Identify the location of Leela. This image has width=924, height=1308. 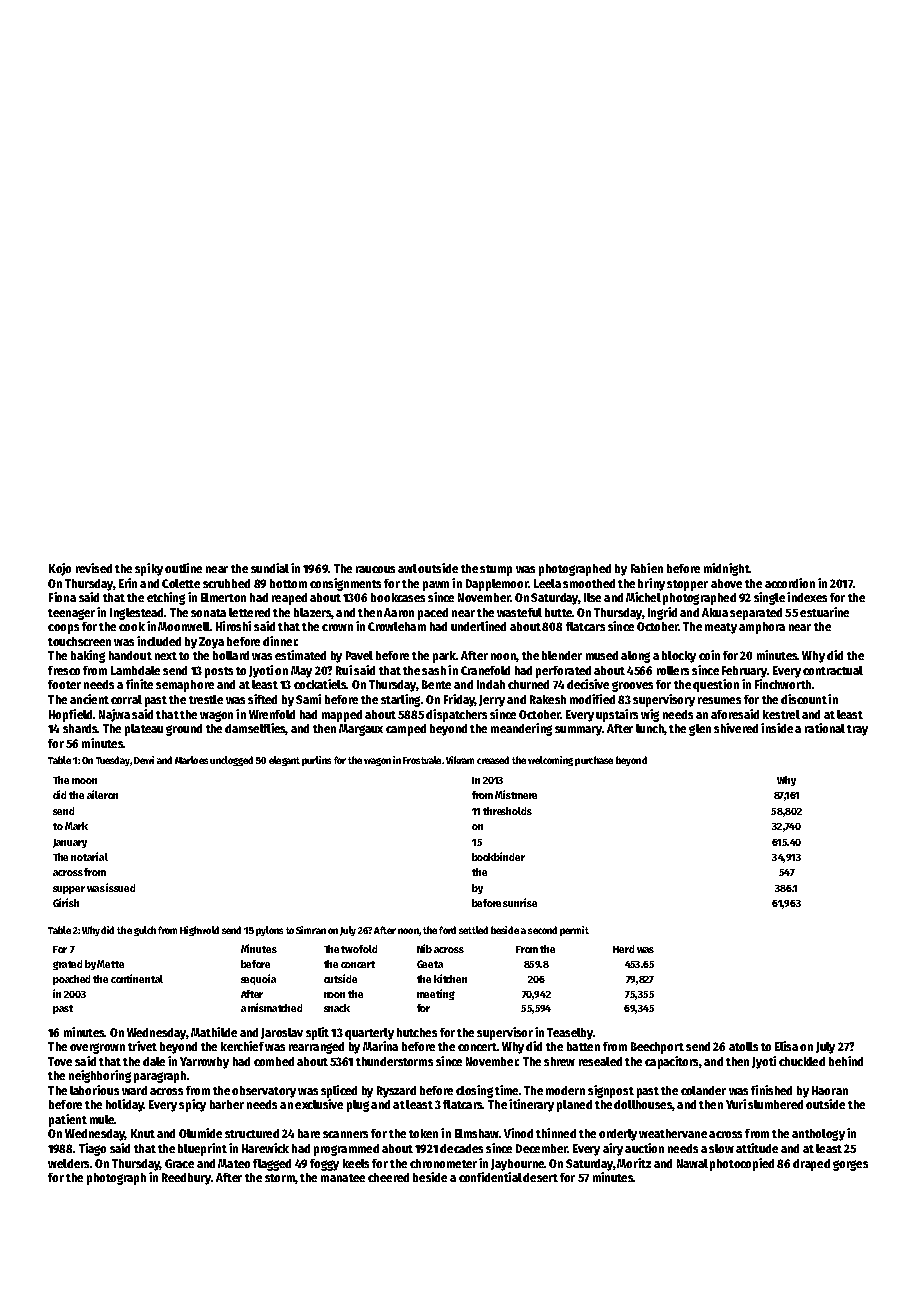
(547, 583).
